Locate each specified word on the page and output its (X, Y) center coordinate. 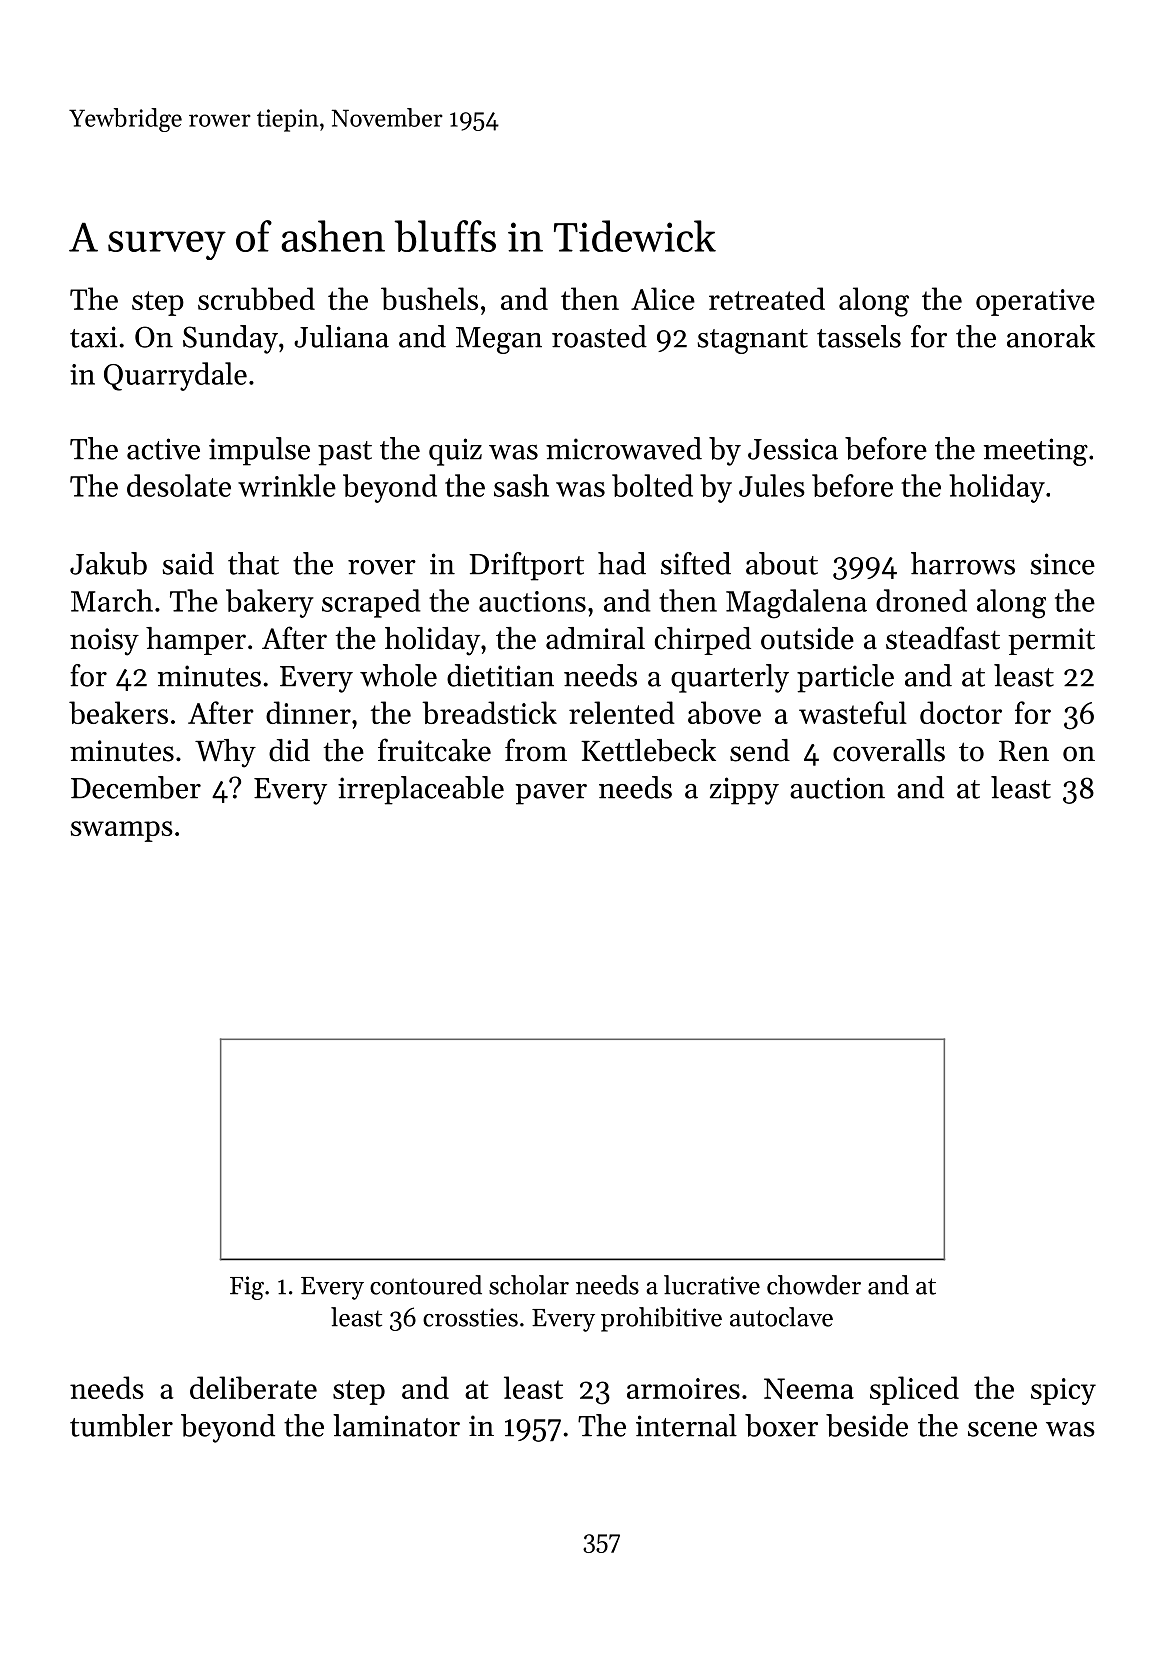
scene (1002, 1429)
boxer (781, 1425)
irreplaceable (421, 790)
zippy (744, 791)
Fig (247, 1288)
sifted (696, 563)
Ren (1024, 751)
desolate (179, 485)
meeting (1036, 452)
